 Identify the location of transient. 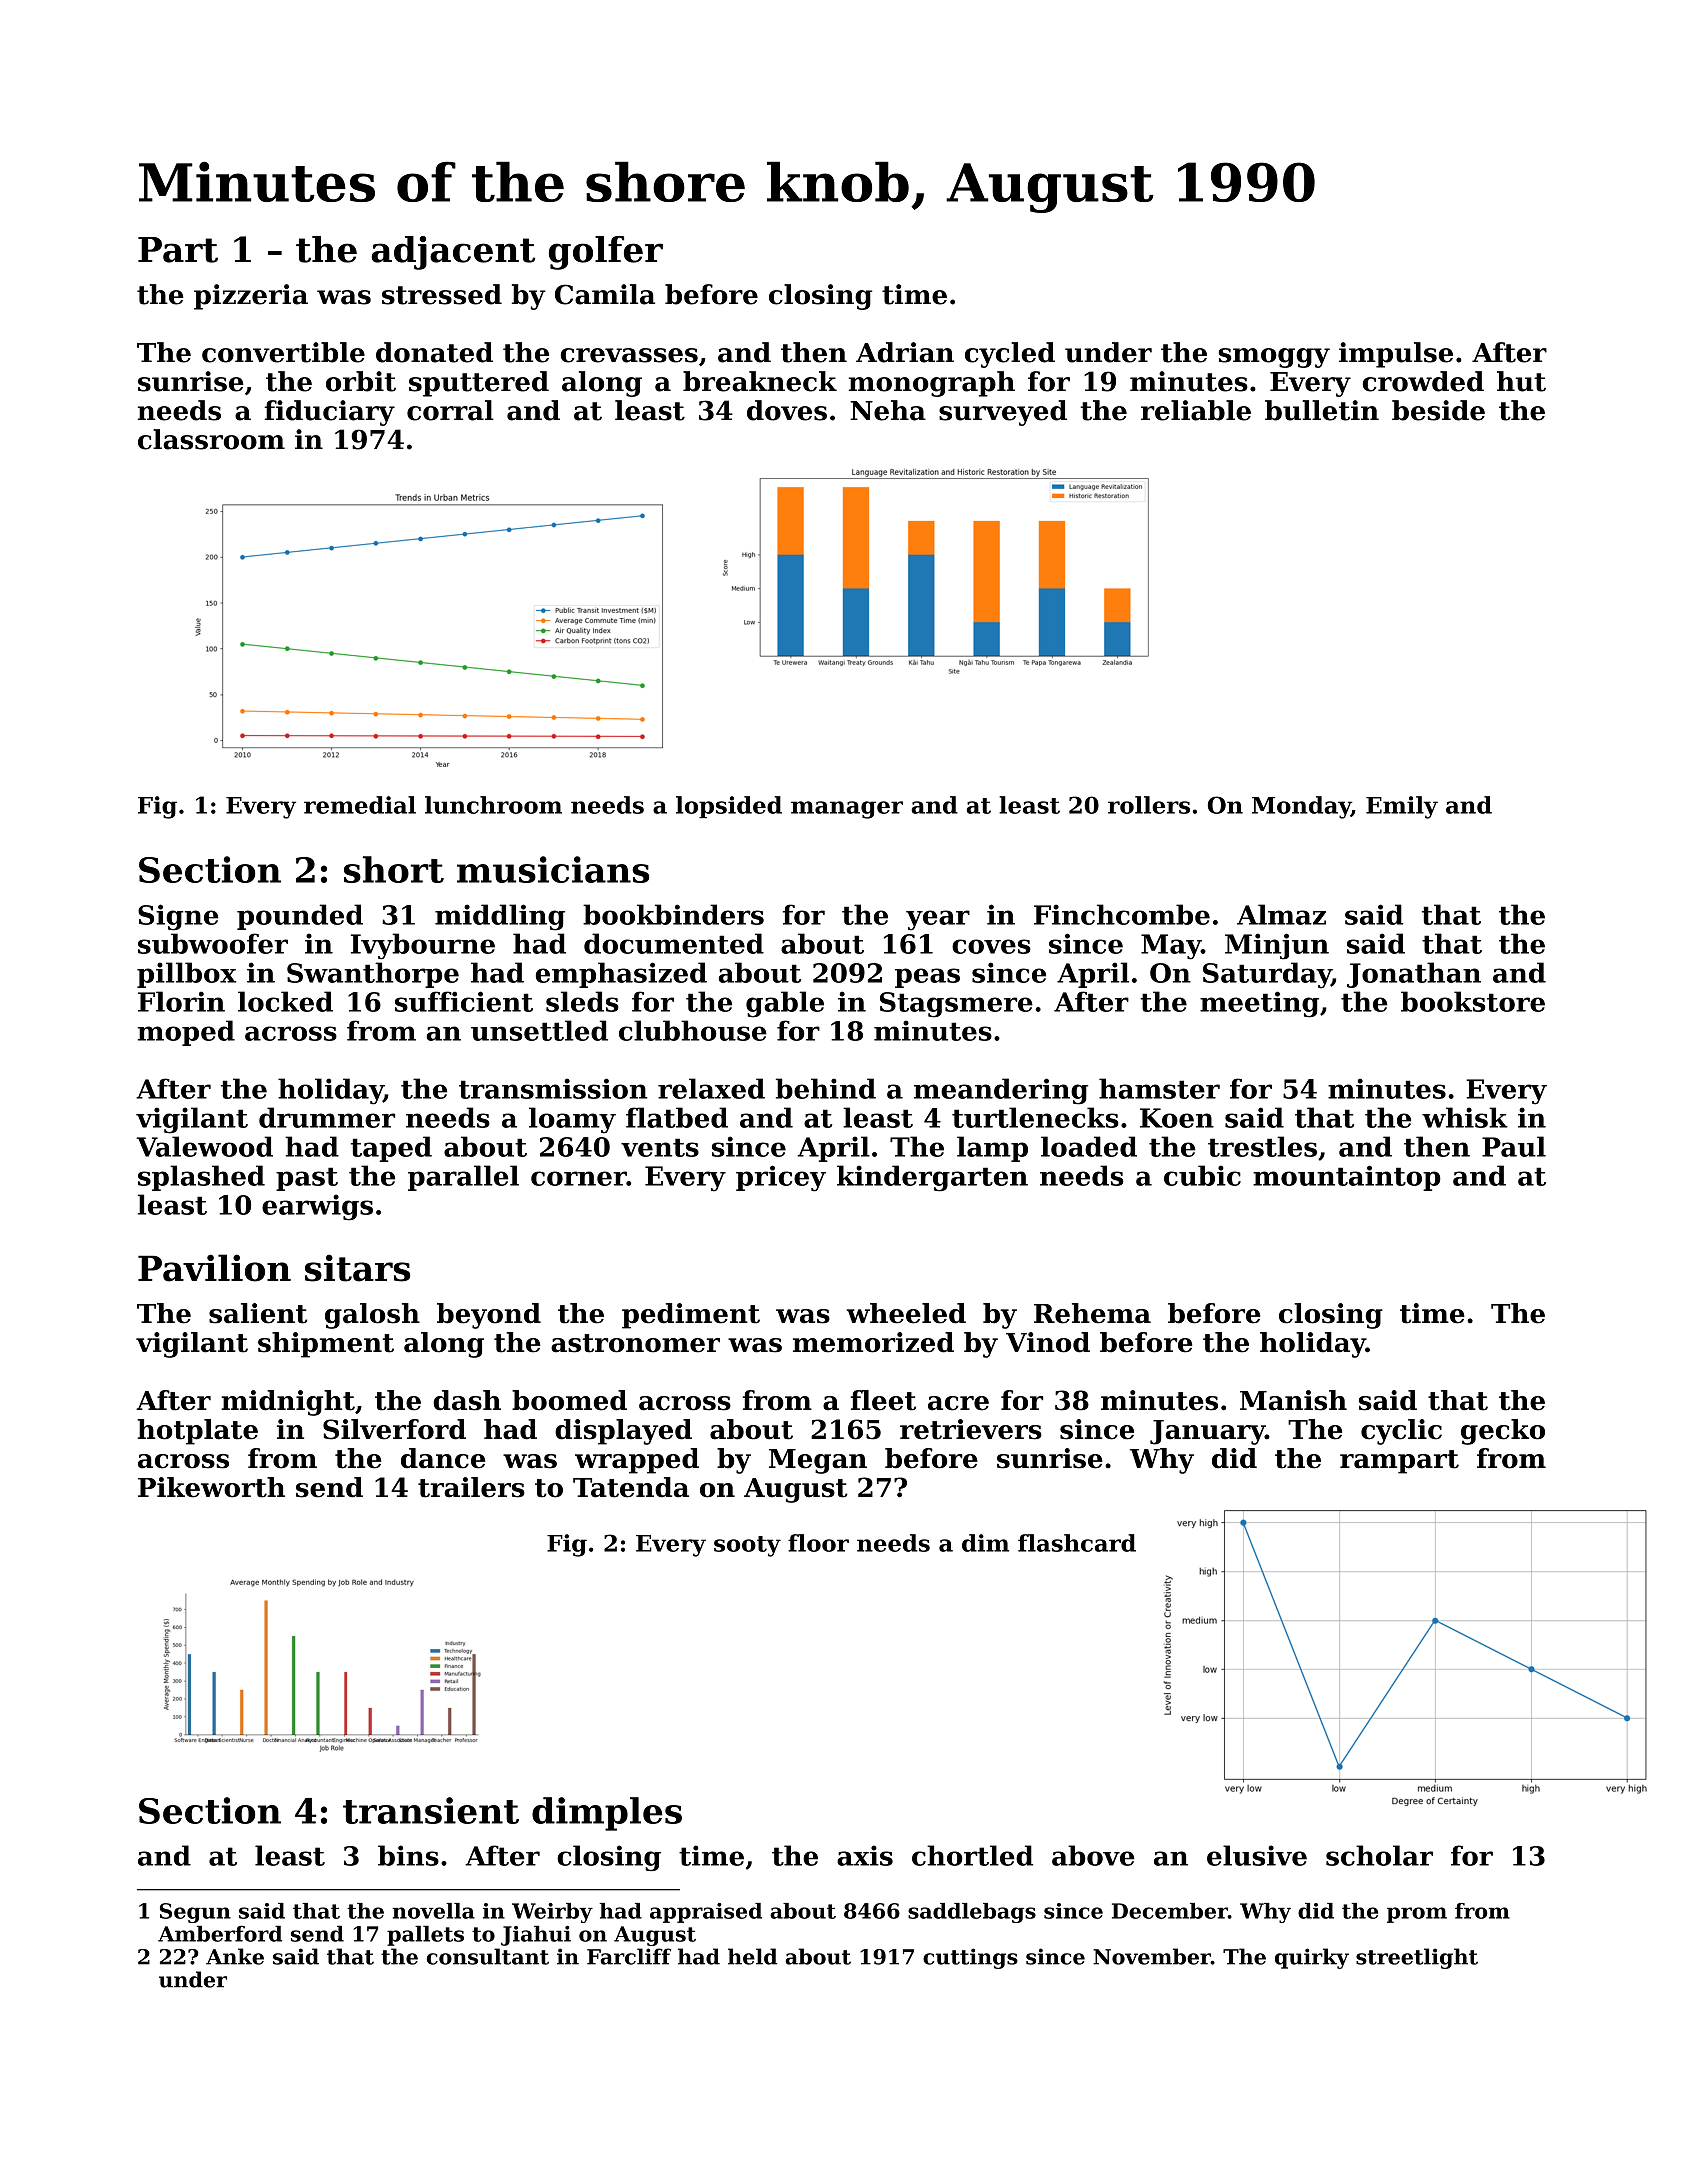
(431, 1810).
